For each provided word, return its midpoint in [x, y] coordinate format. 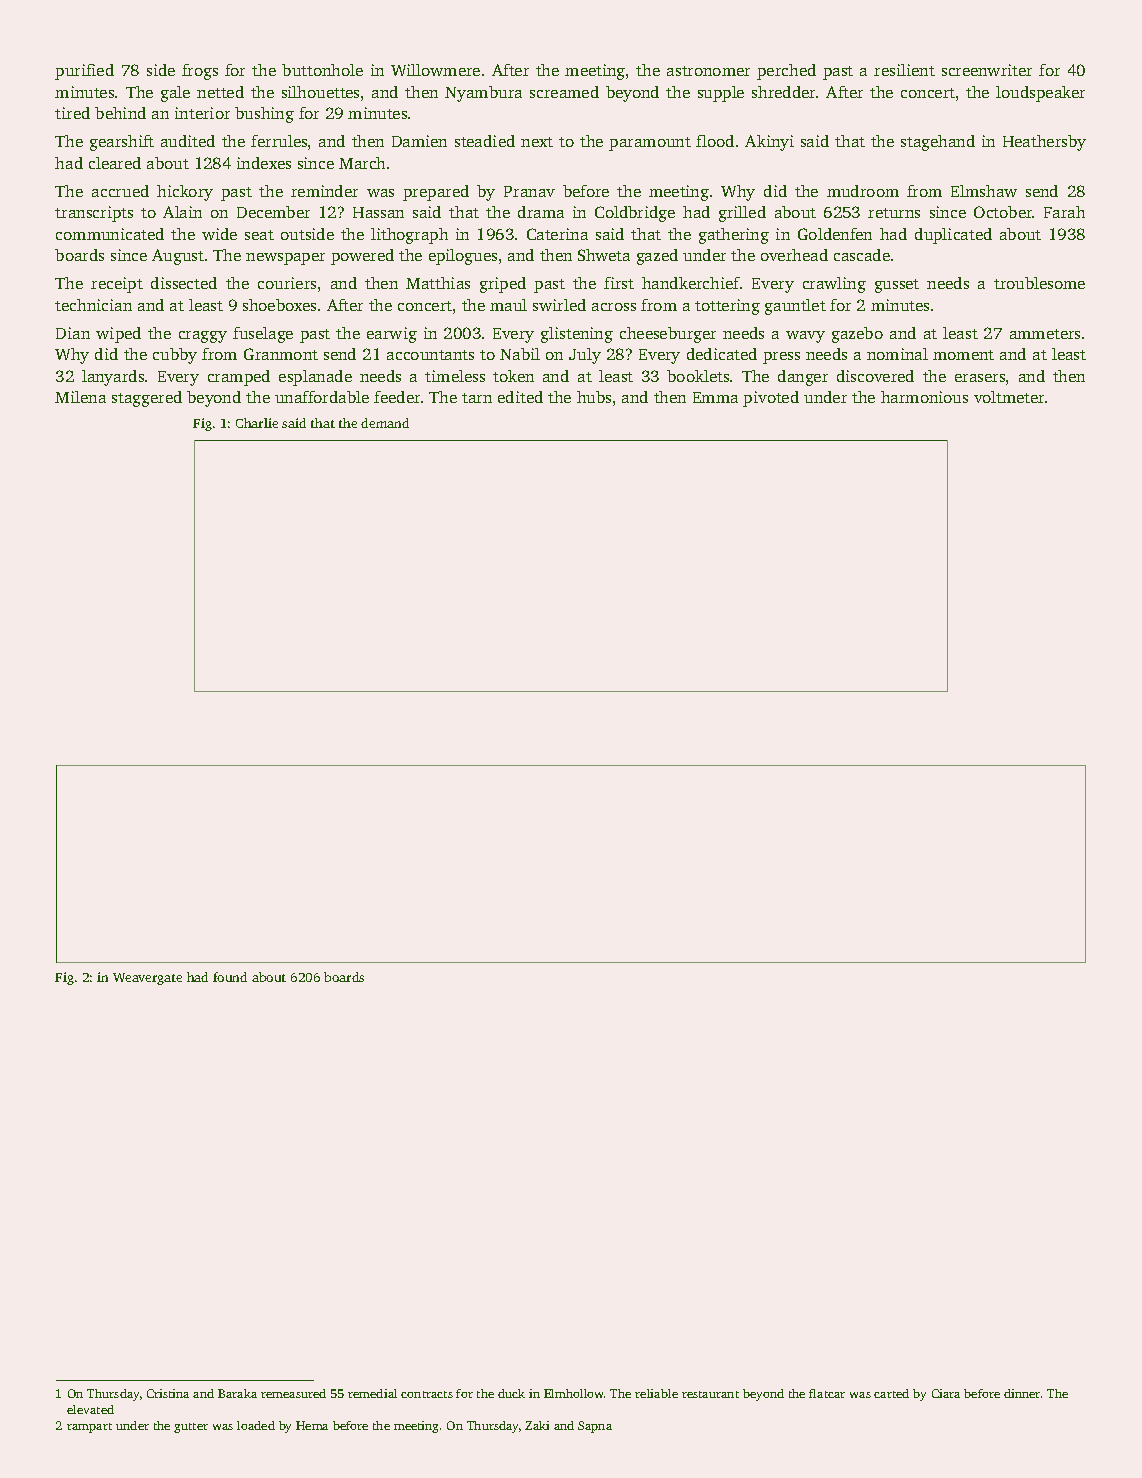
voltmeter [1009, 397]
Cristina [168, 1393]
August [178, 257]
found [230, 977]
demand [385, 423]
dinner [1022, 1393]
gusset [897, 286]
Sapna [595, 1427]
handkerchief [691, 283]
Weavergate [147, 979]
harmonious [924, 397]
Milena [80, 397]
